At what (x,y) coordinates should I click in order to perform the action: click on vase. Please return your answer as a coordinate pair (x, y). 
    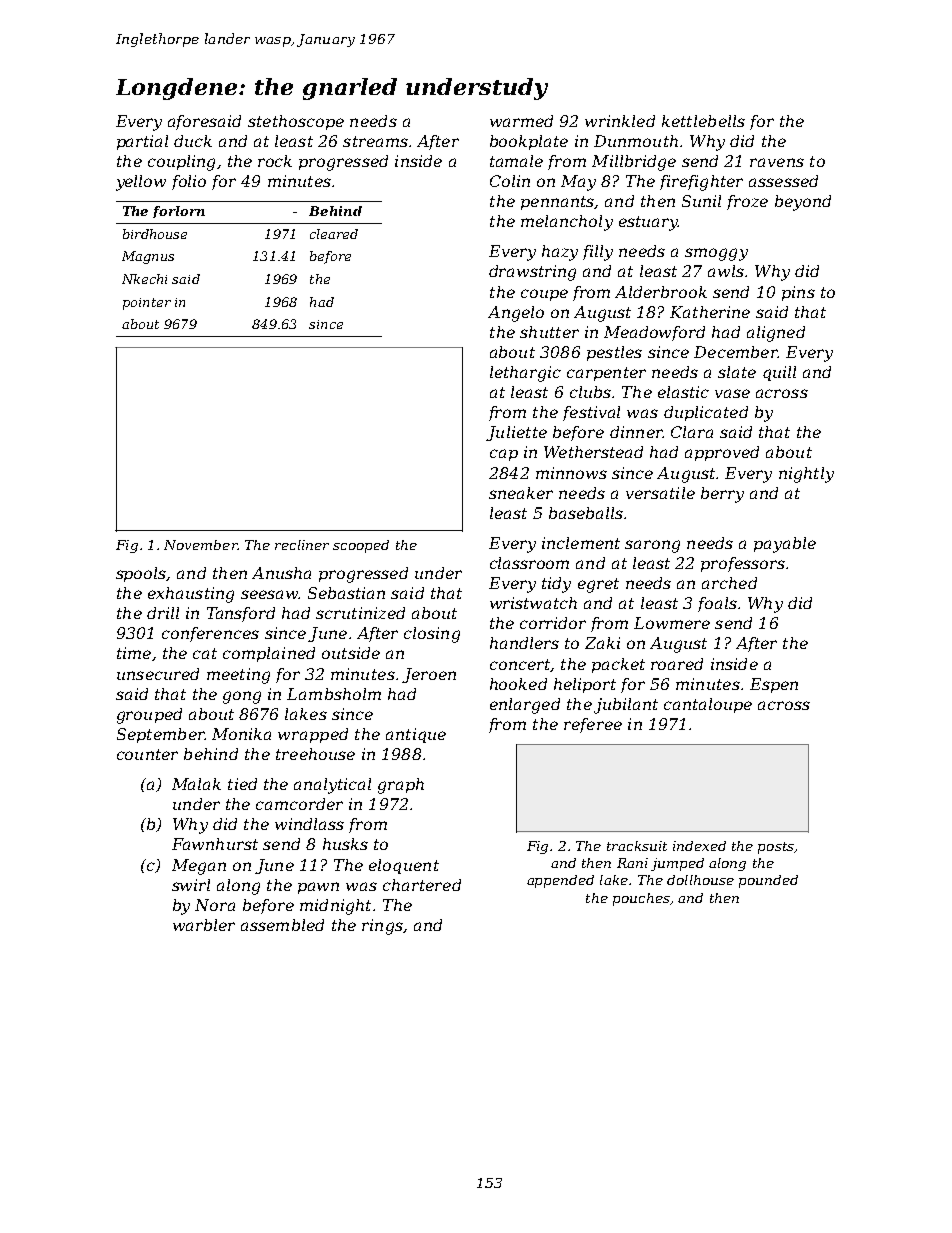
    Looking at the image, I should click on (732, 393).
